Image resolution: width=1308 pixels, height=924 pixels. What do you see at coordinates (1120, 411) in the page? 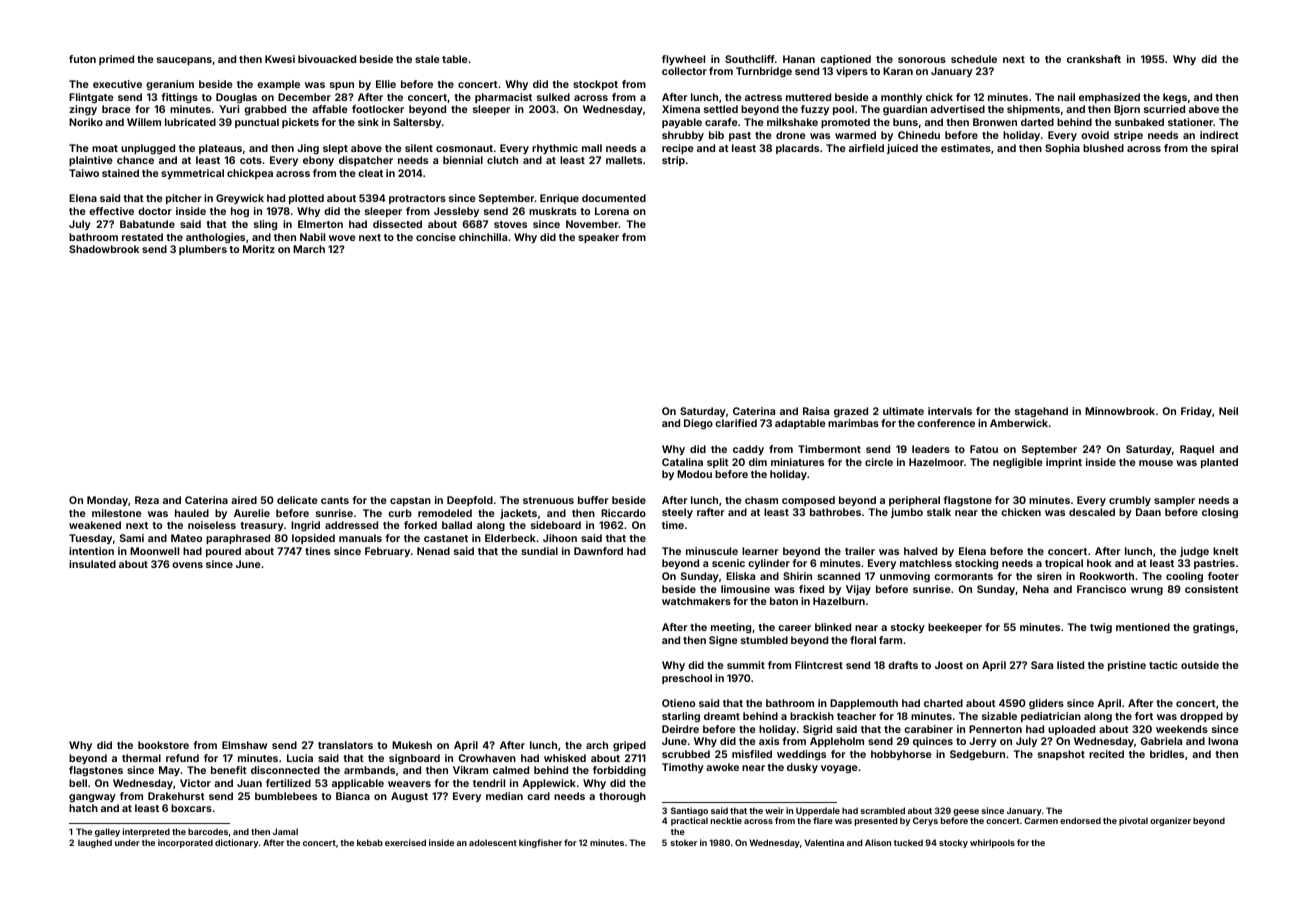
I see `Minnowbrook` at bounding box center [1120, 411].
